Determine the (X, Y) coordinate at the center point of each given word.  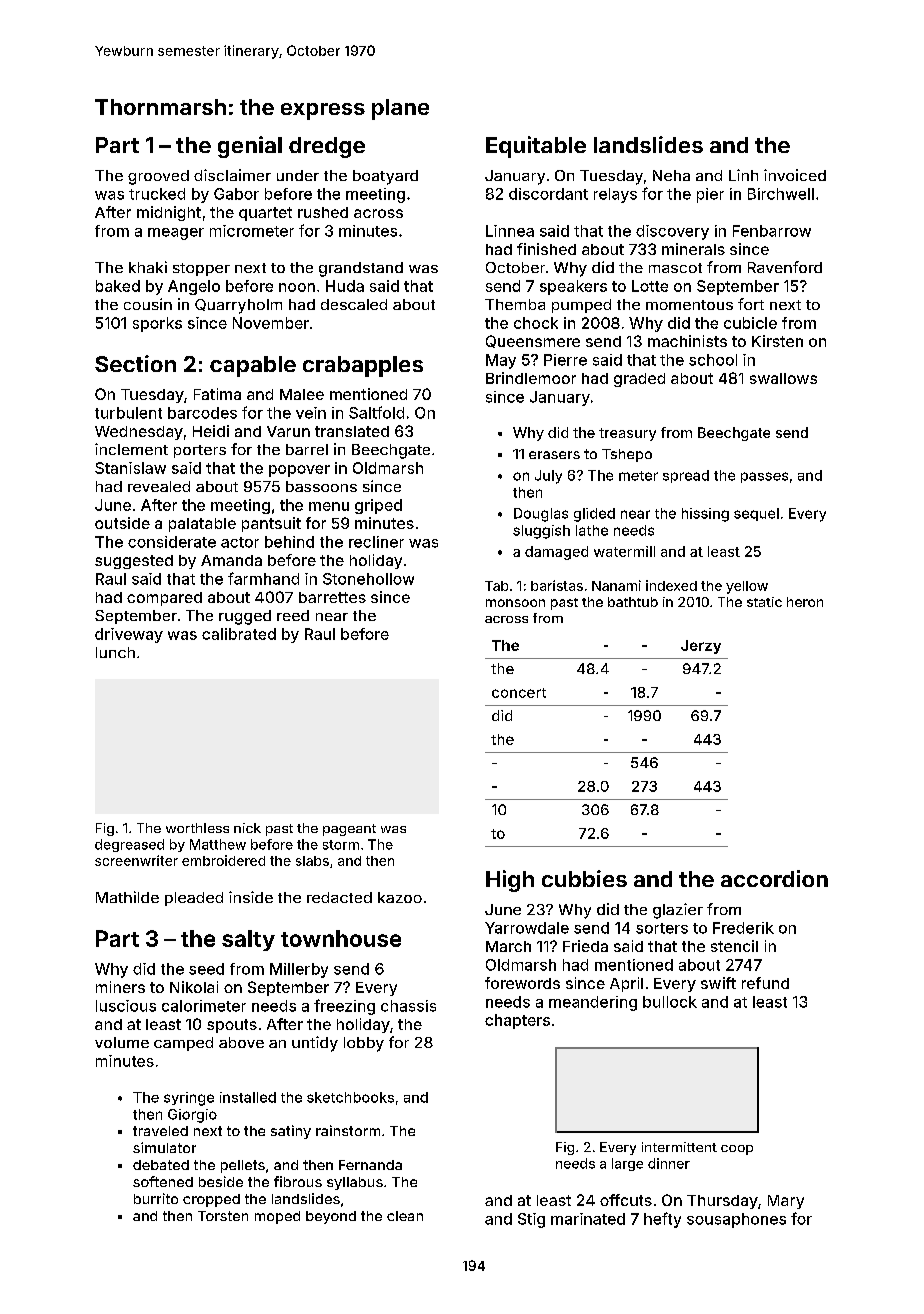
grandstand (361, 269)
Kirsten (777, 341)
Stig (531, 1220)
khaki (148, 267)
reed (293, 615)
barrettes (332, 597)
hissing (705, 515)
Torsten (223, 1216)
